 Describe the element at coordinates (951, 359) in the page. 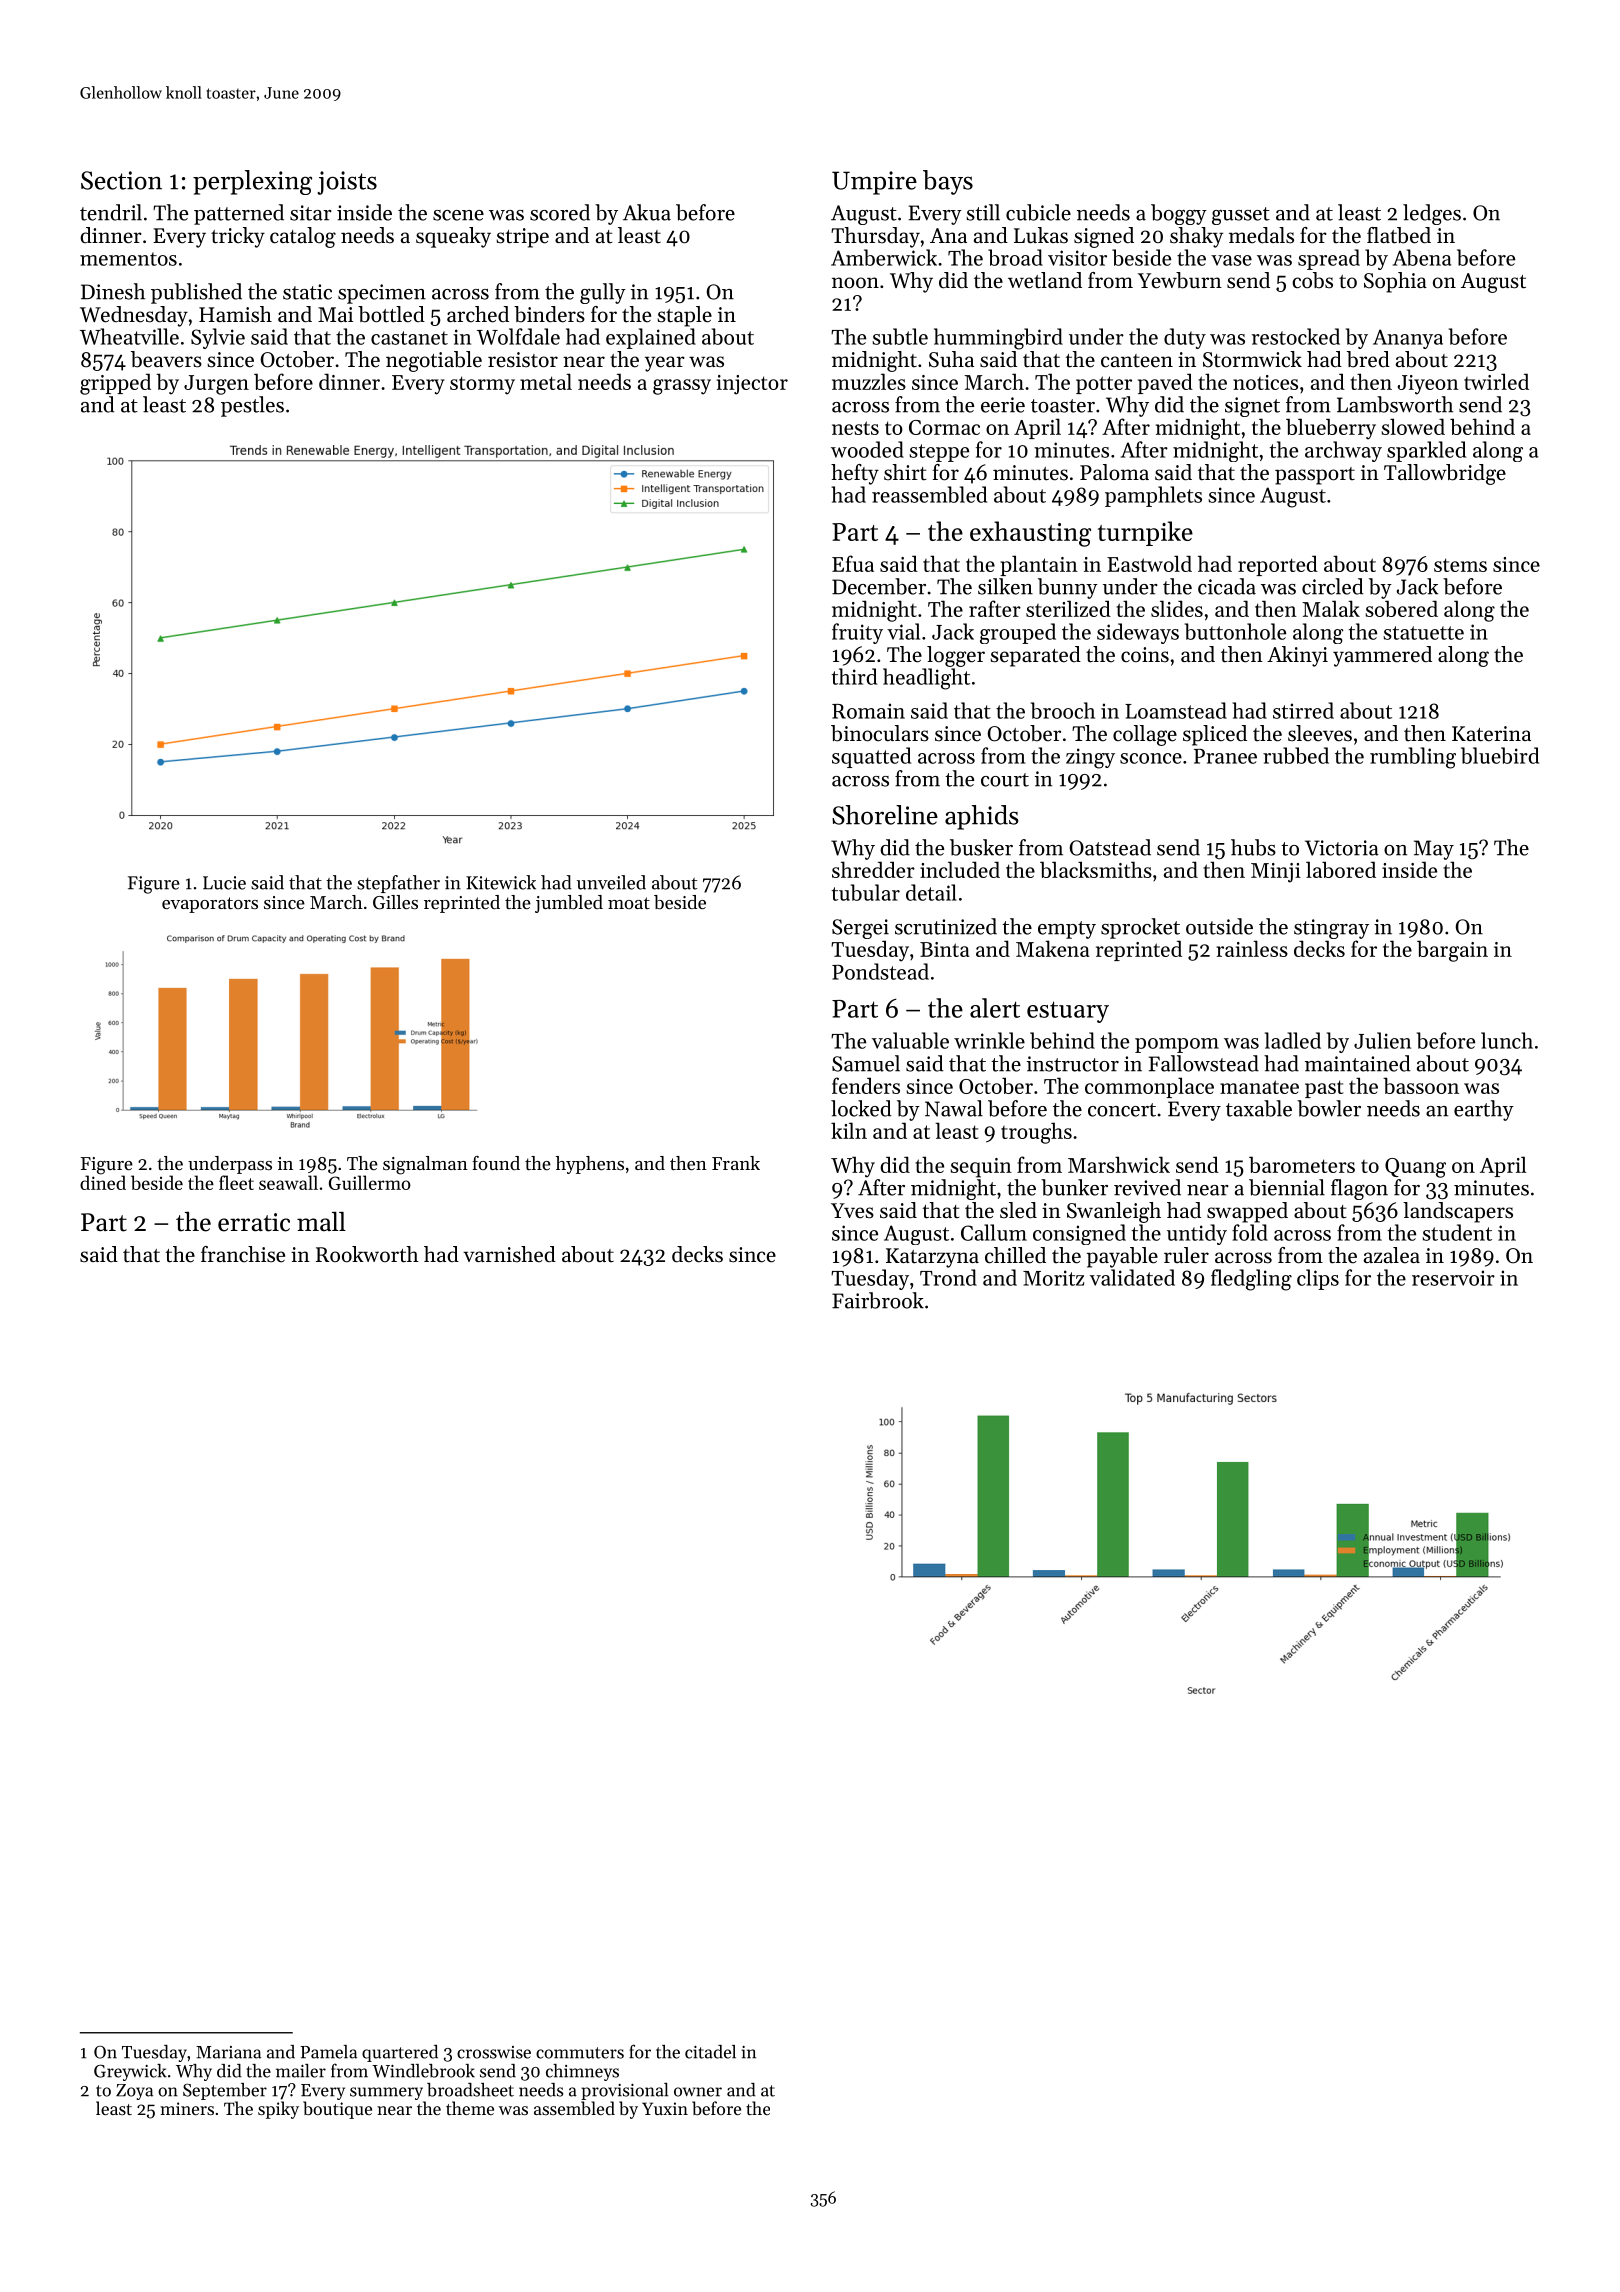

I see `Suha` at that location.
